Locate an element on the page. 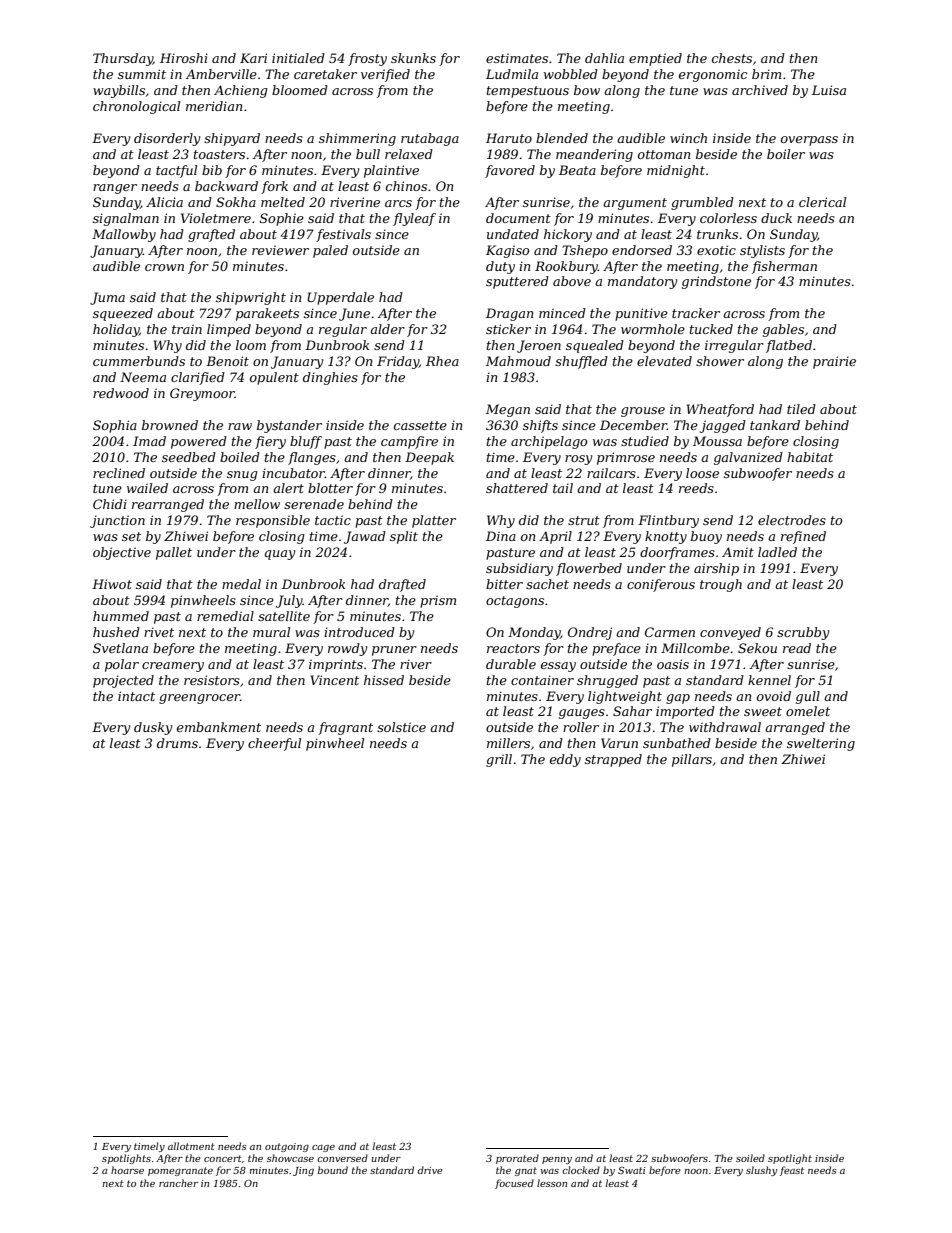 Image resolution: width=952 pixels, height=1233 pixels. flatbed is located at coordinates (789, 346).
